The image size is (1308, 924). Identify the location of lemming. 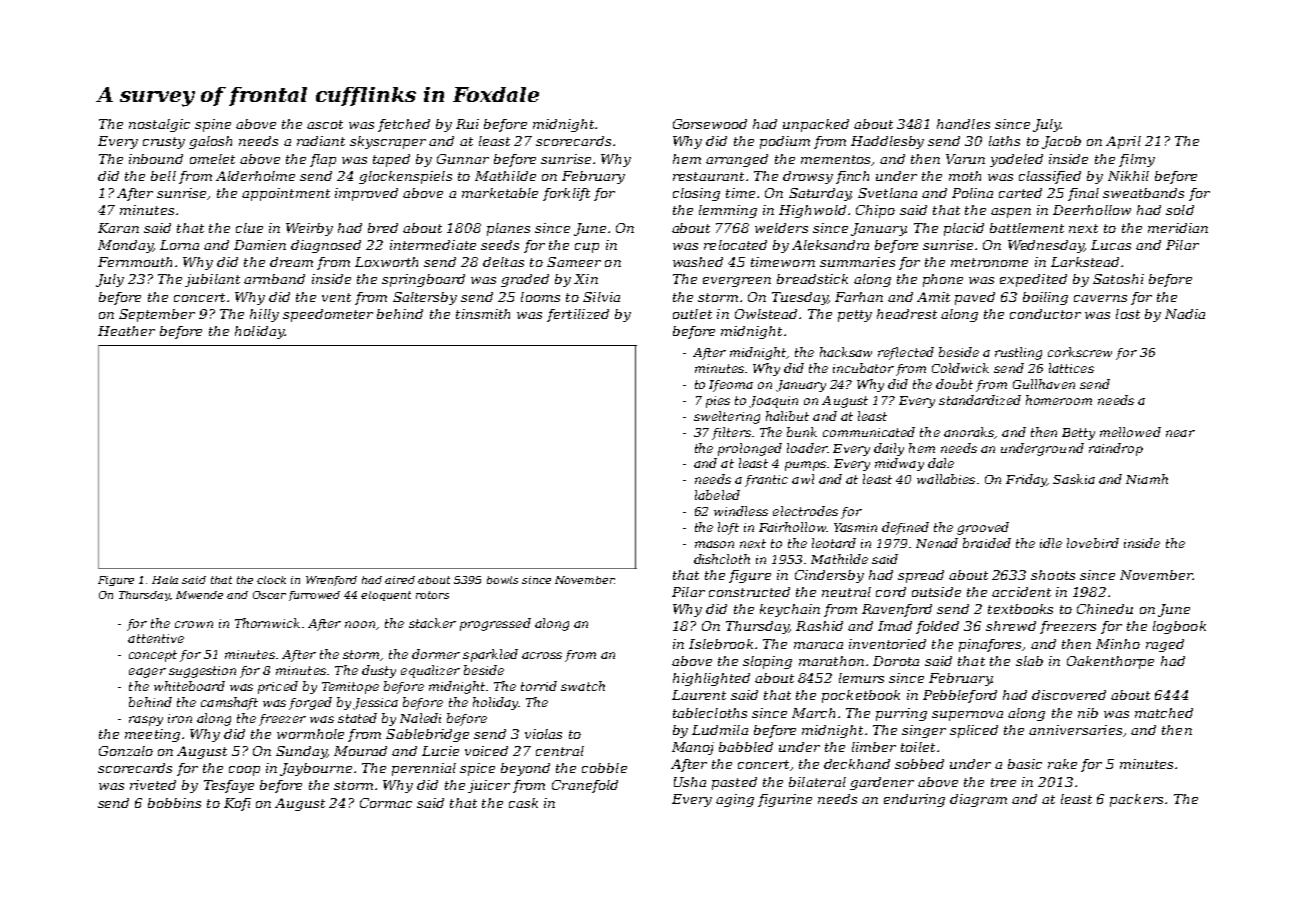
(728, 211).
